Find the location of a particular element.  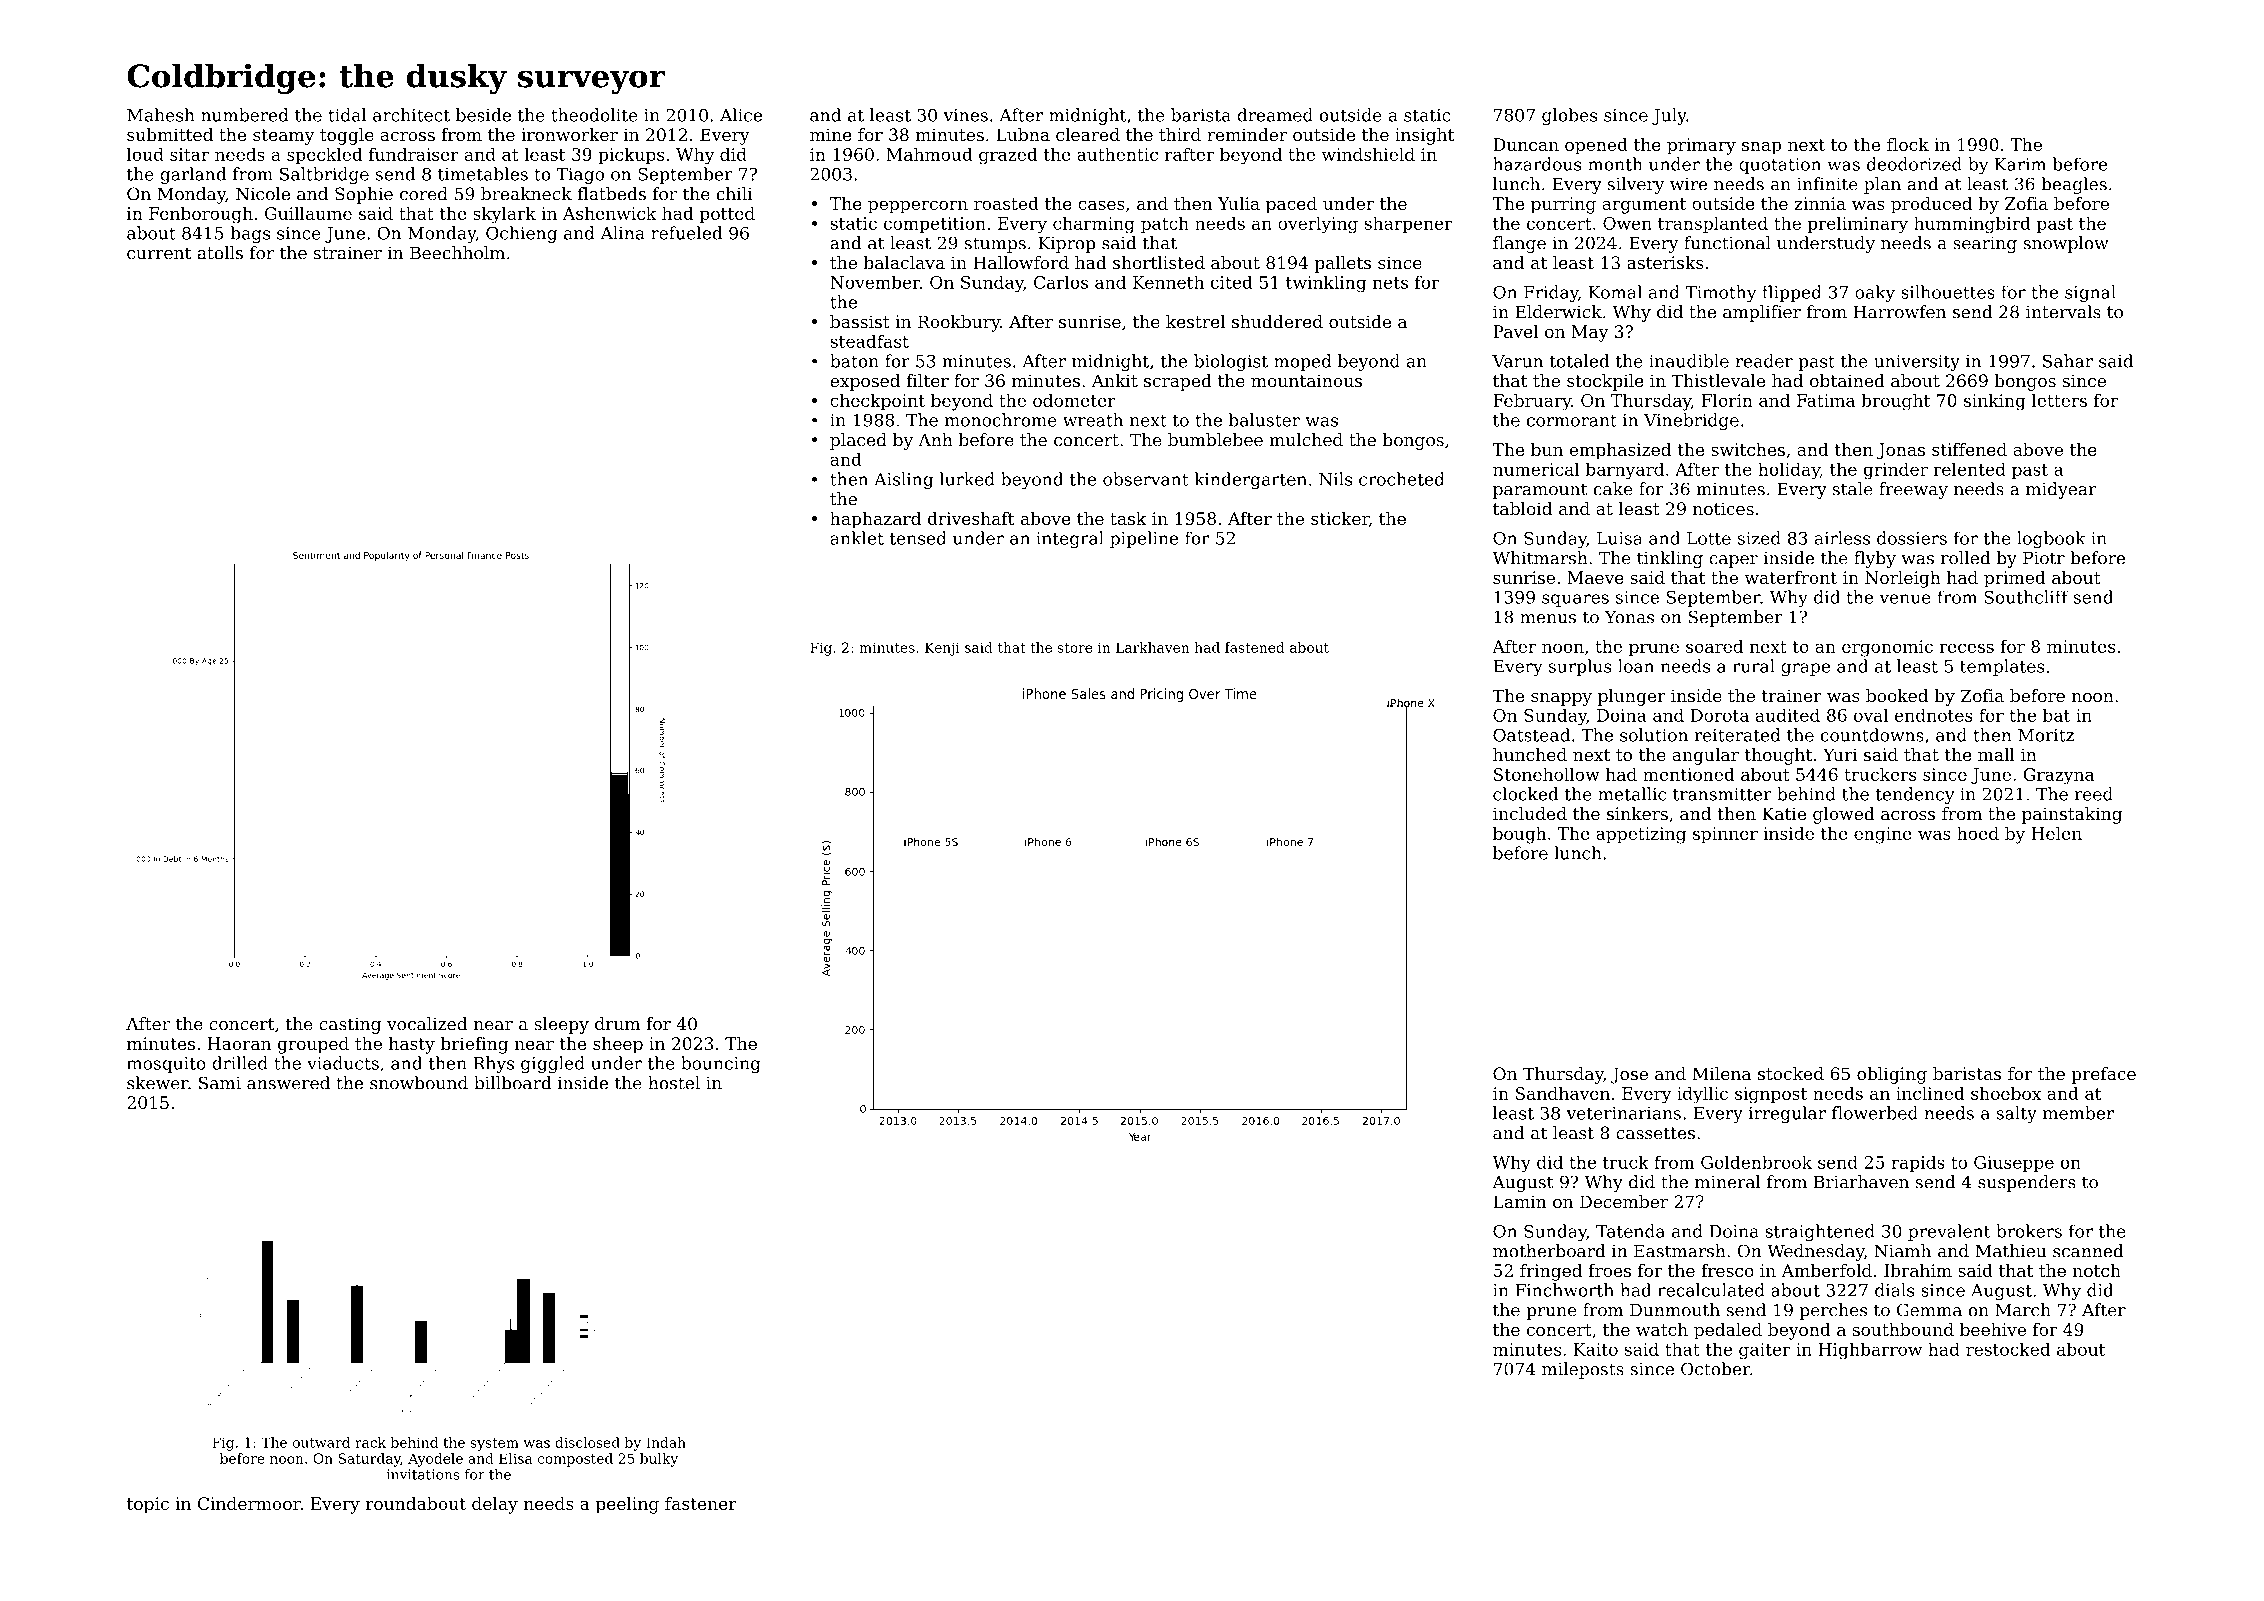

Tiago is located at coordinates (580, 176).
